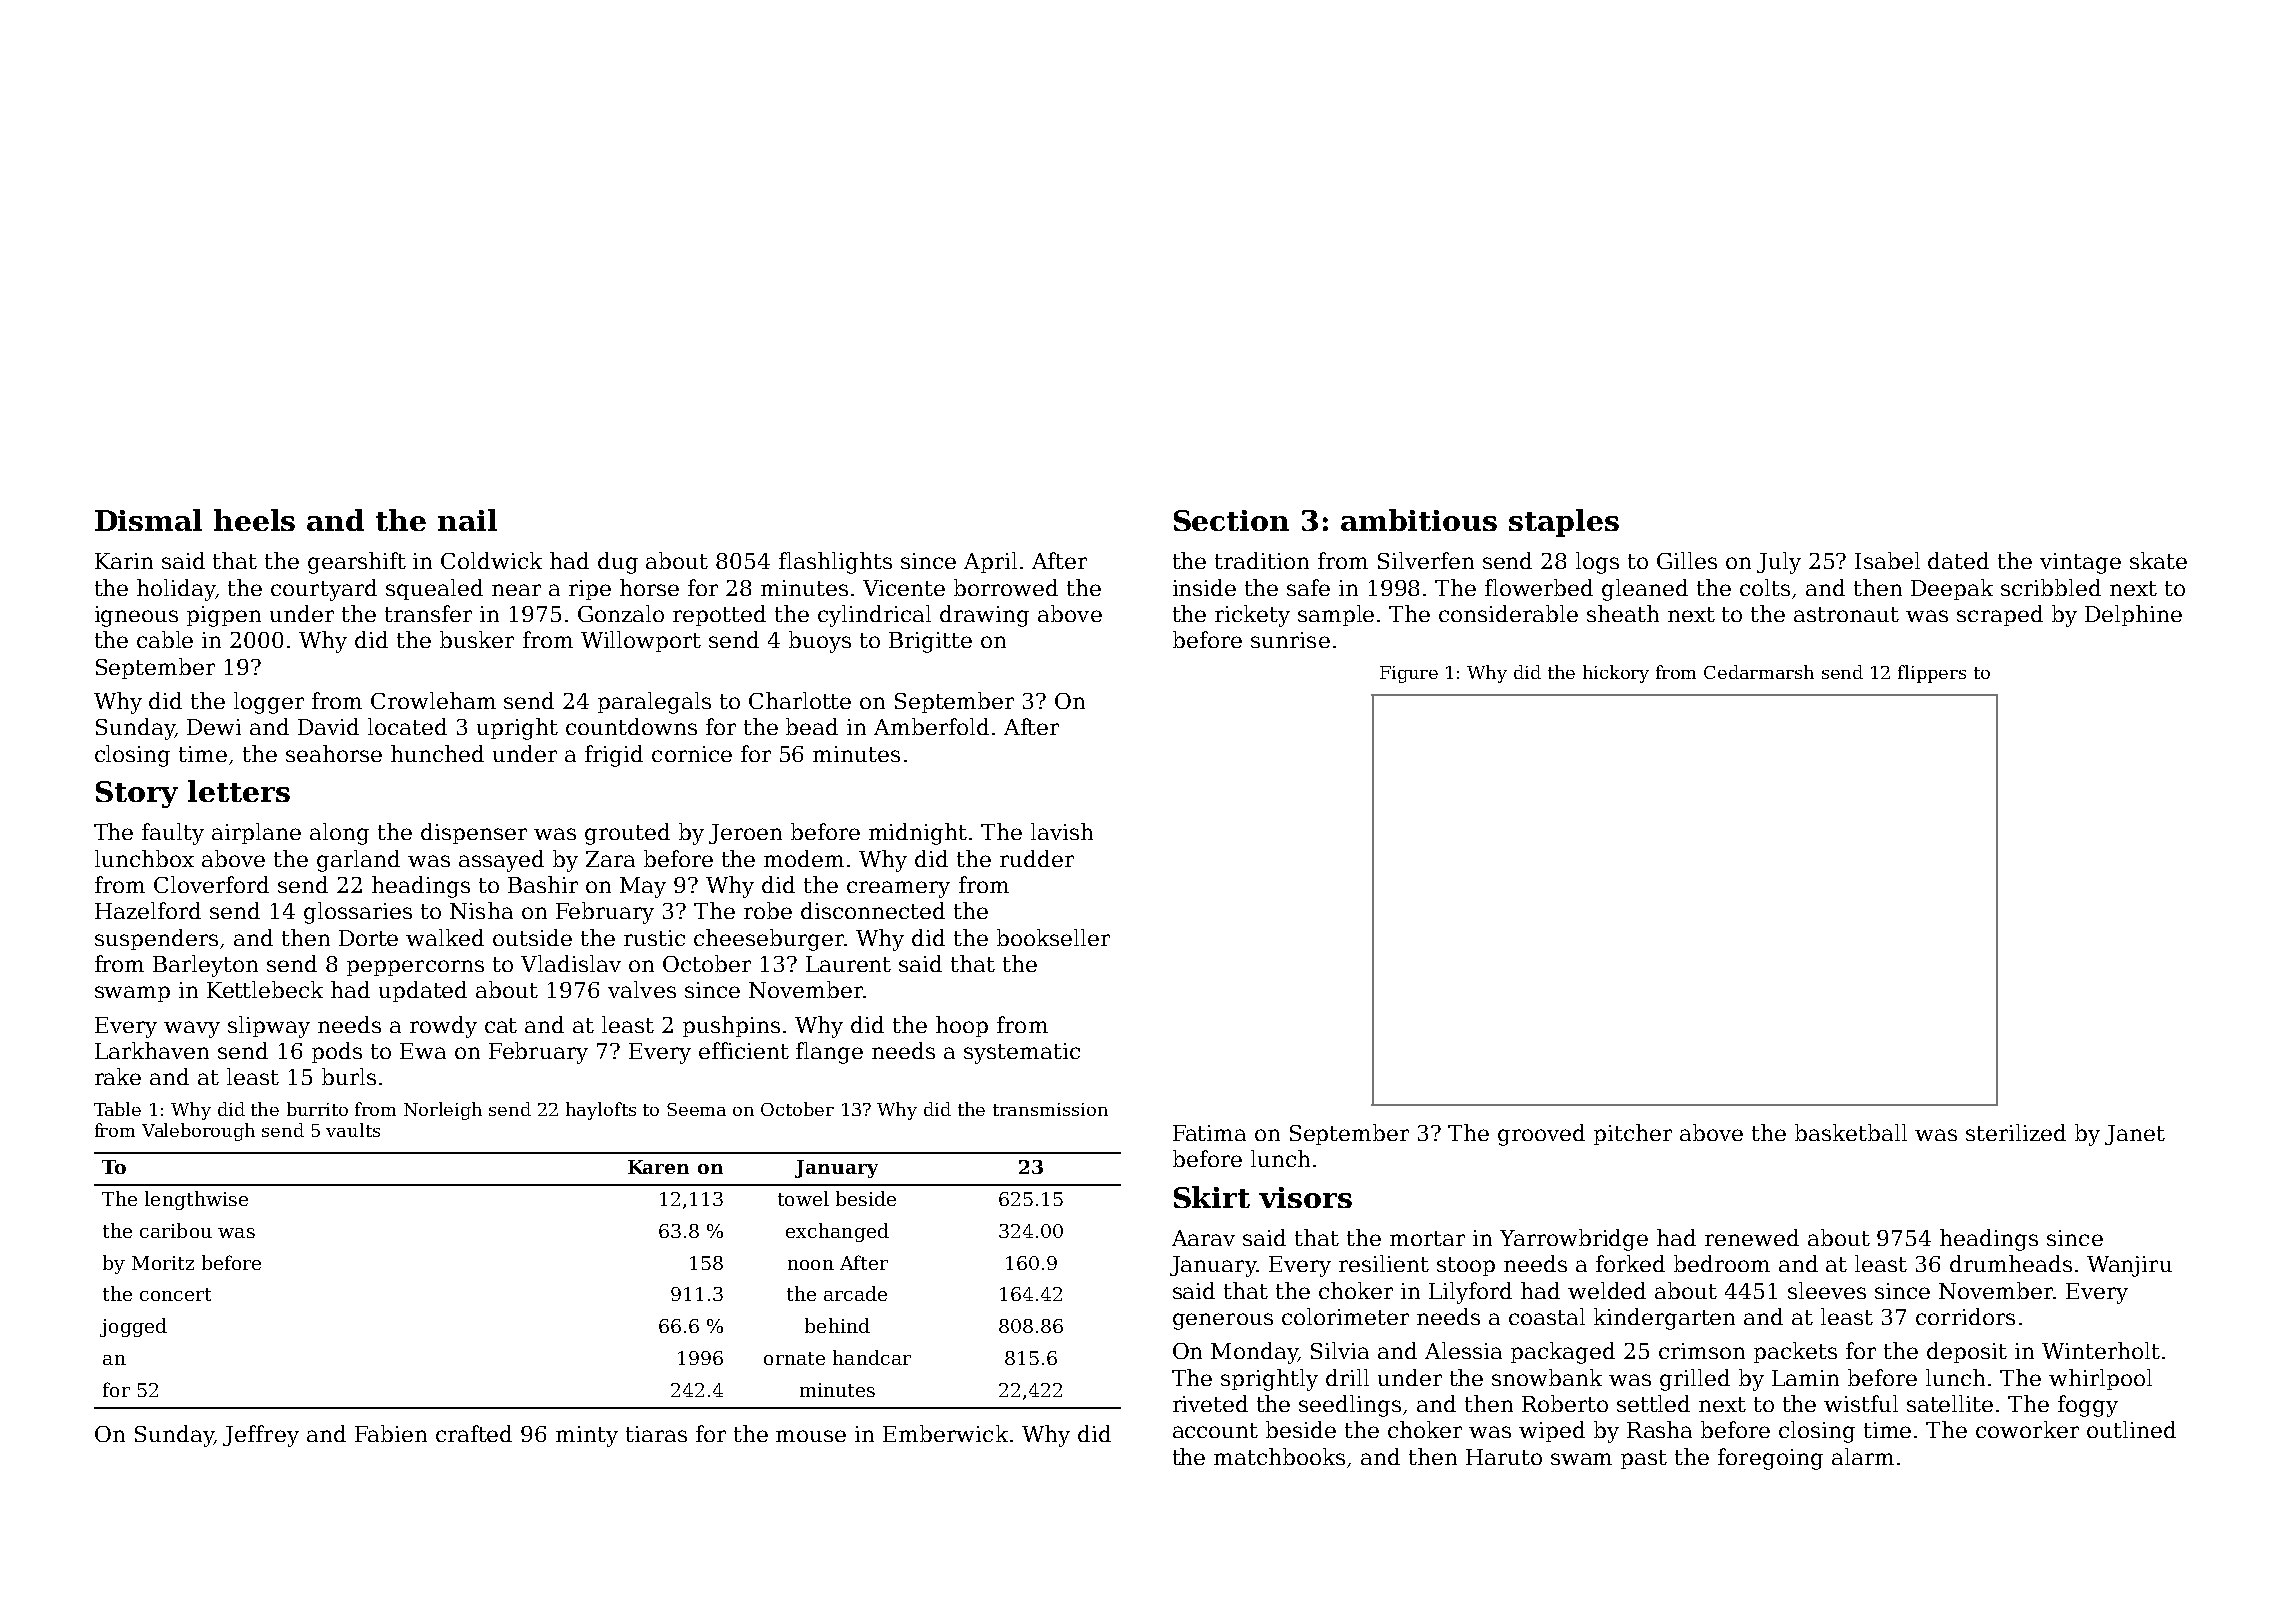 The width and height of the screenshot is (2292, 1620). I want to click on sterilized, so click(2016, 1132).
